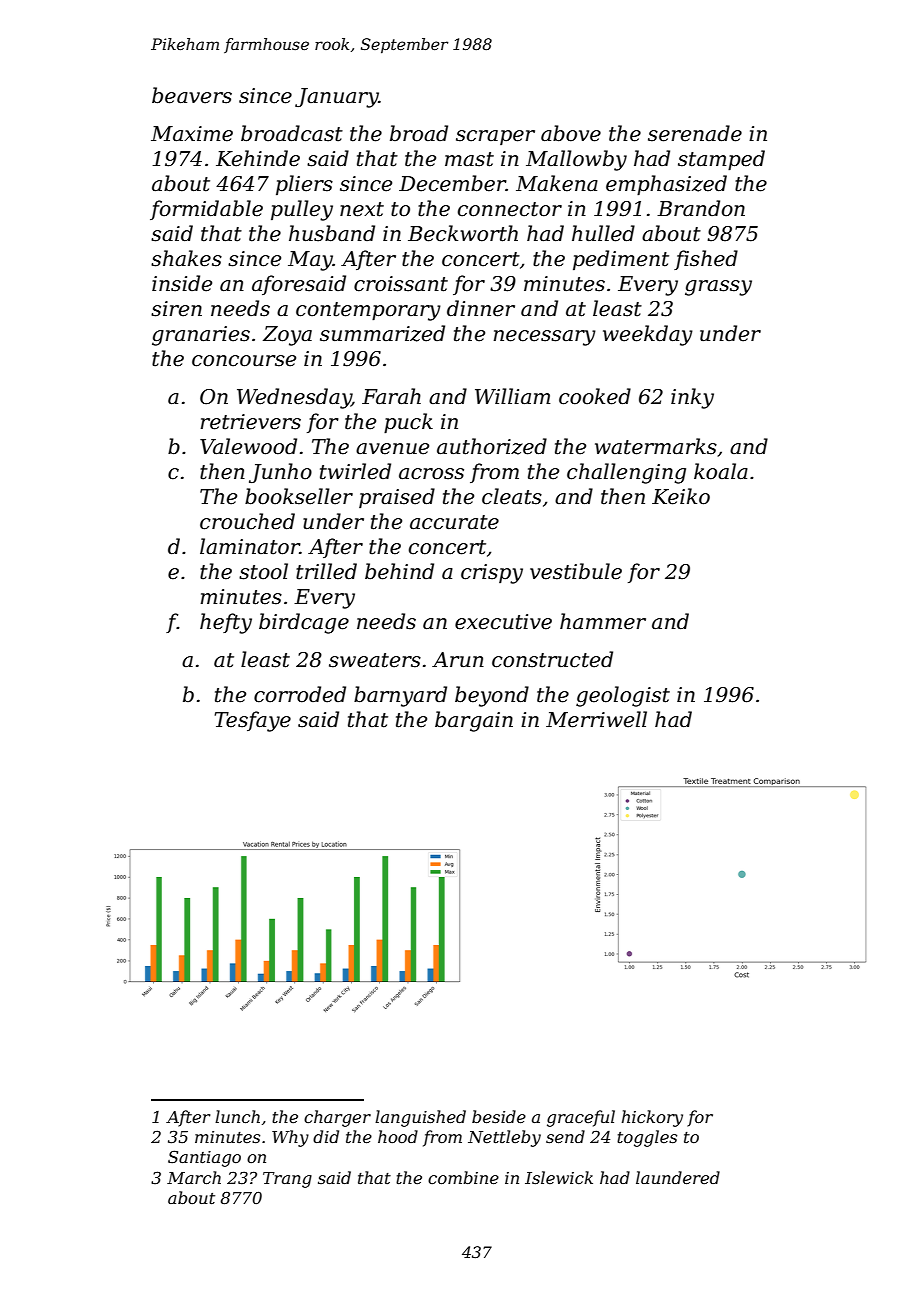 The image size is (924, 1311). I want to click on serenade, so click(695, 133).
